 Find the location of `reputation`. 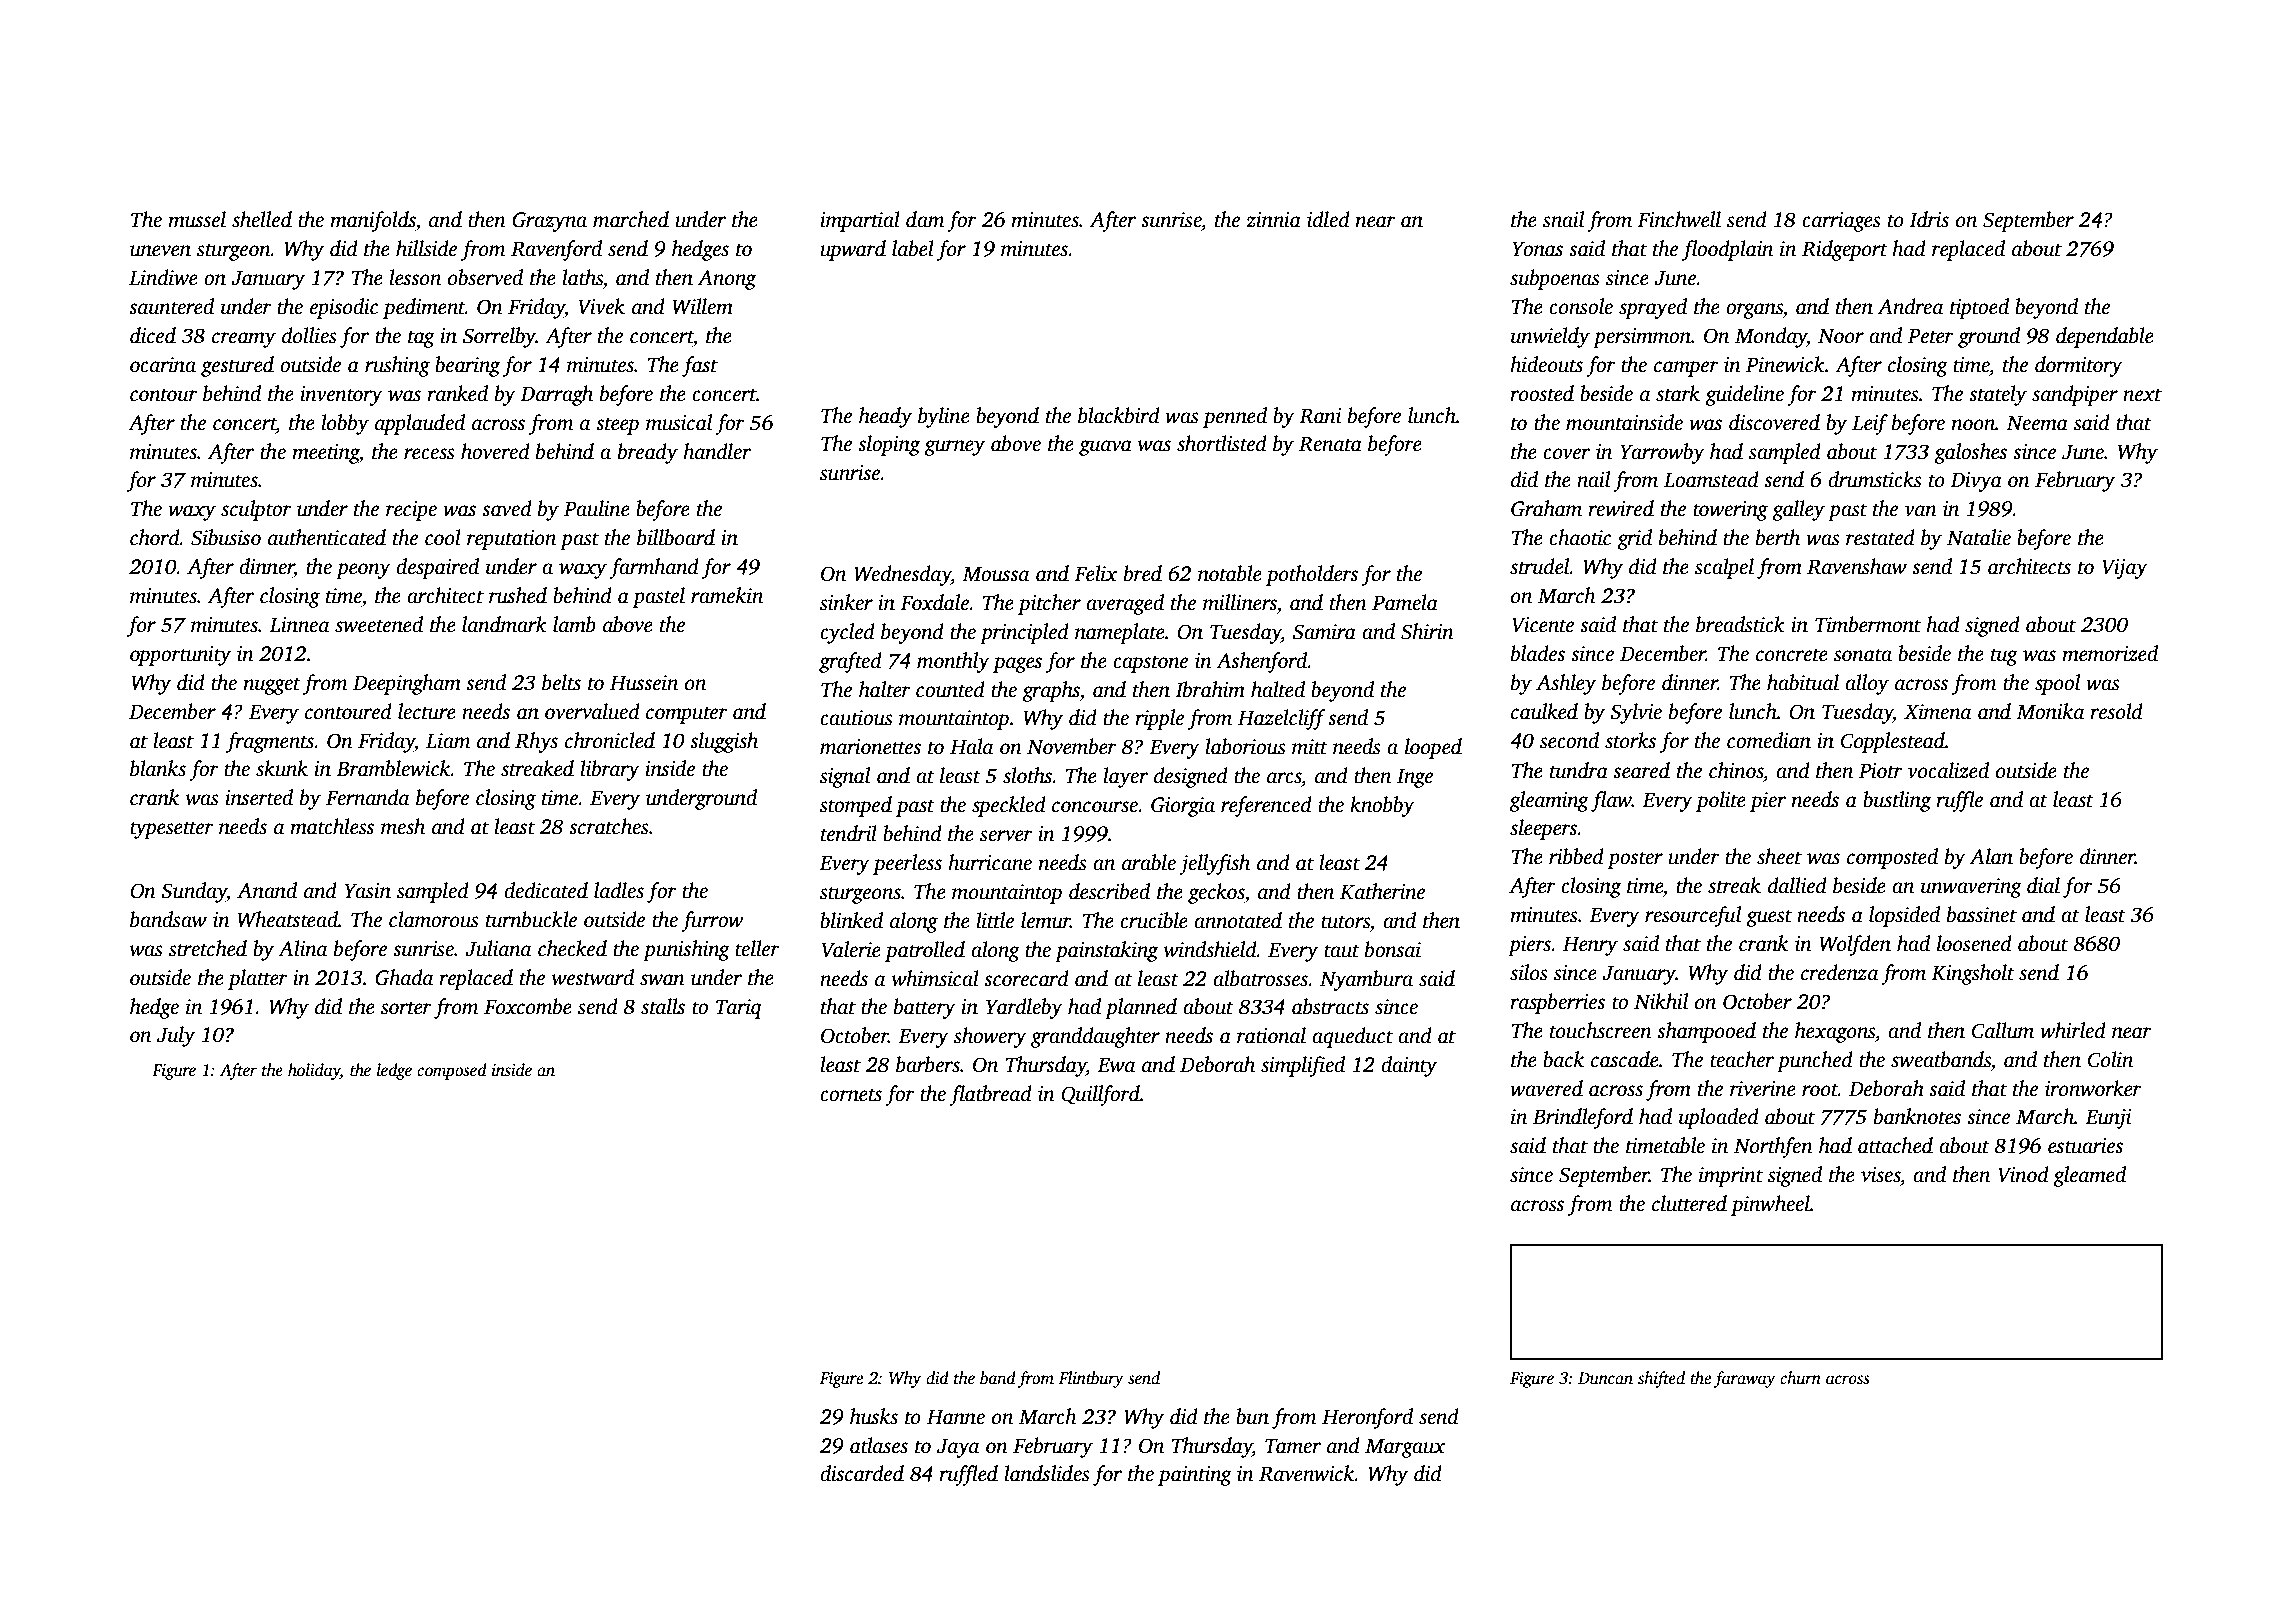

reputation is located at coordinates (511, 540).
